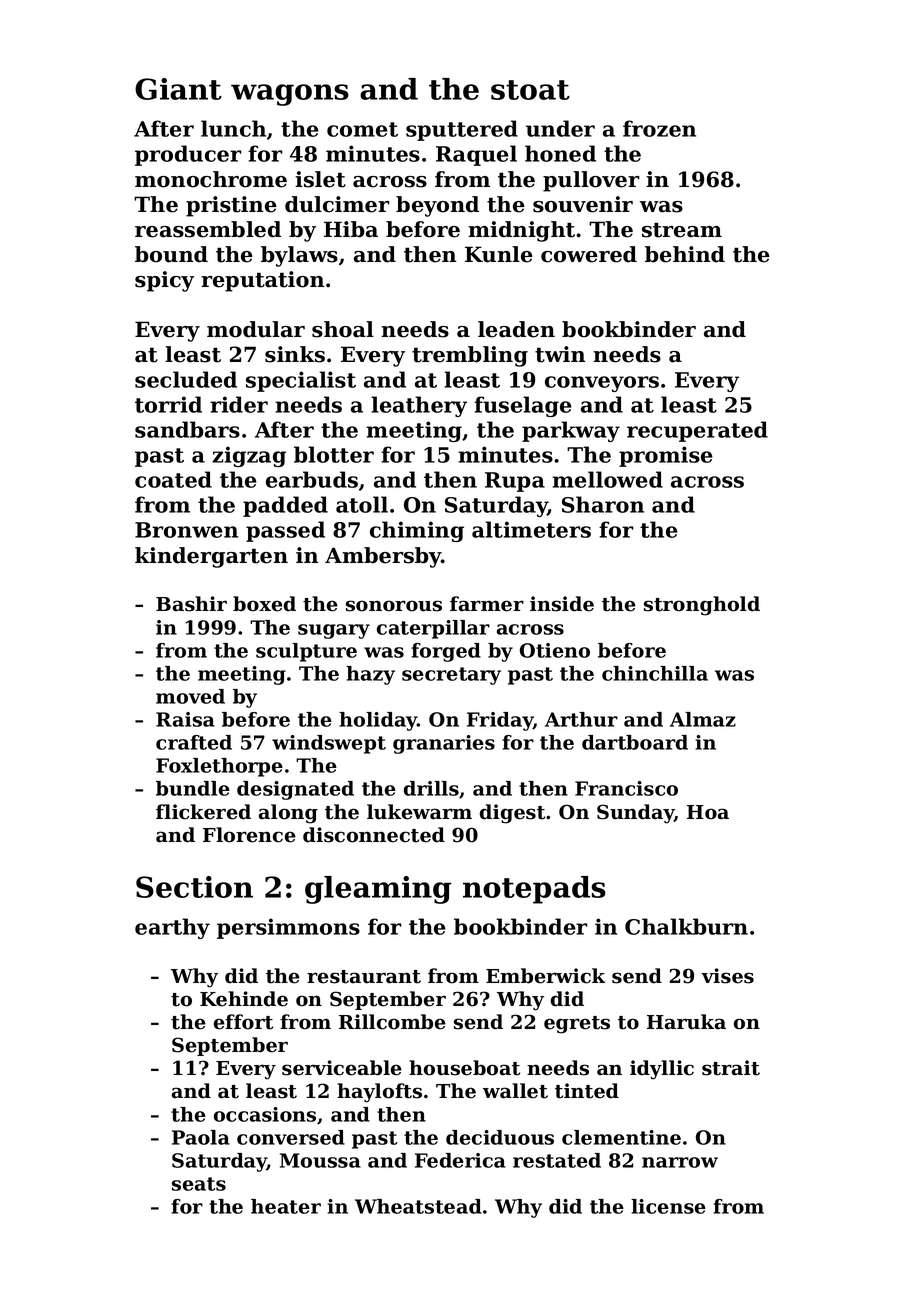 The width and height of the screenshot is (908, 1316). What do you see at coordinates (635, 814) in the screenshot?
I see `Sunday` at bounding box center [635, 814].
